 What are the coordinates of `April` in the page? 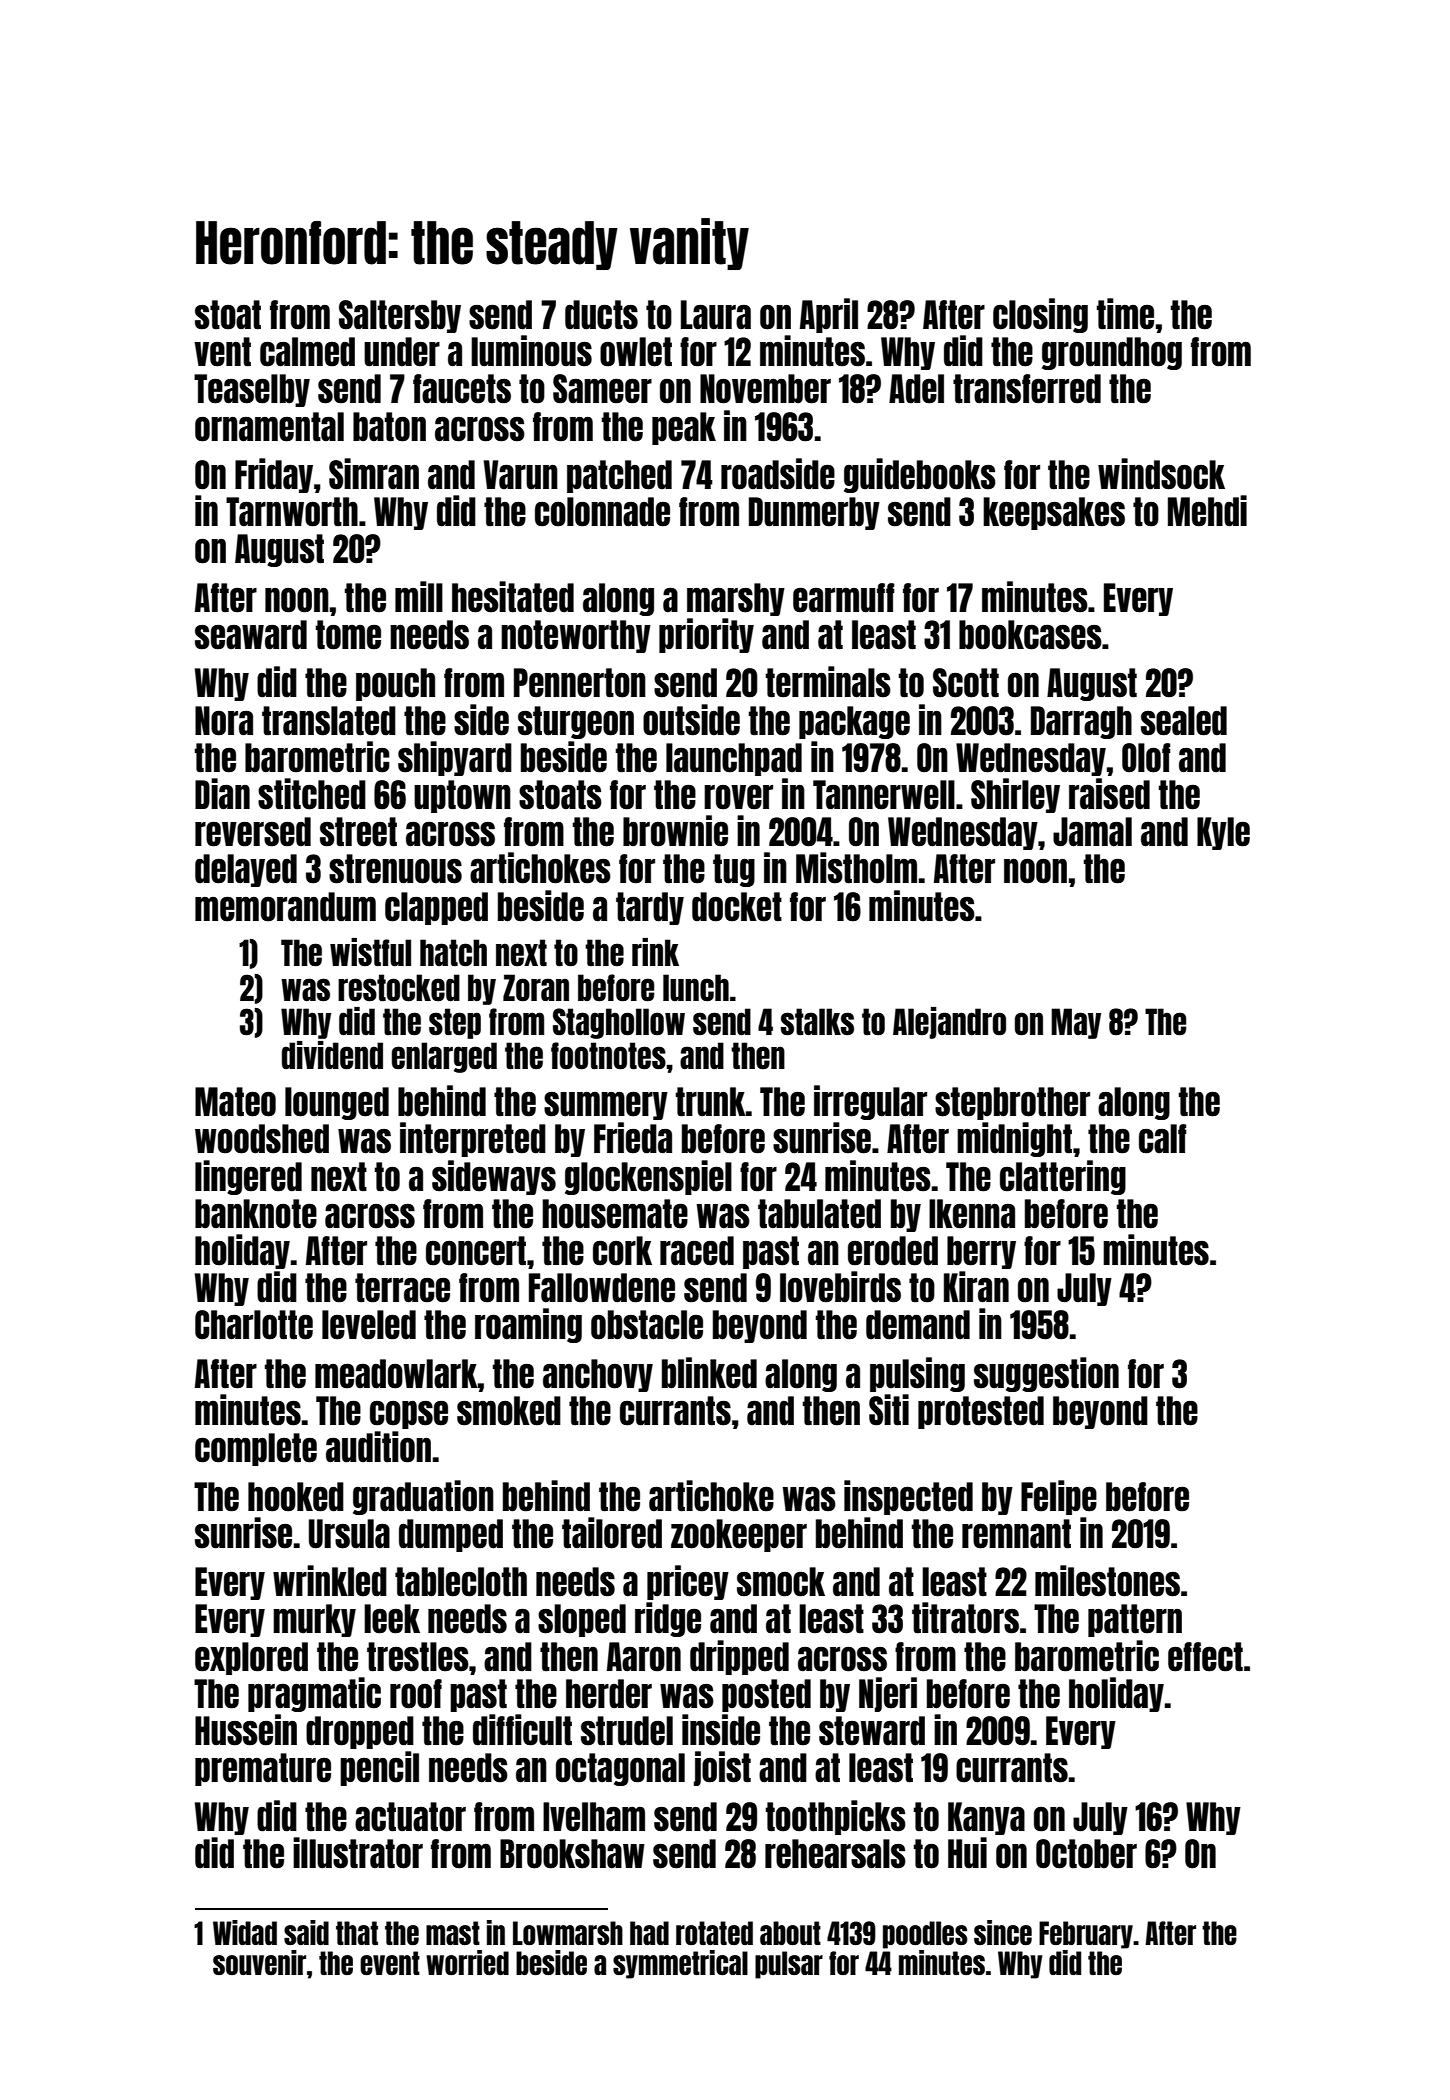 It's located at (829, 315).
